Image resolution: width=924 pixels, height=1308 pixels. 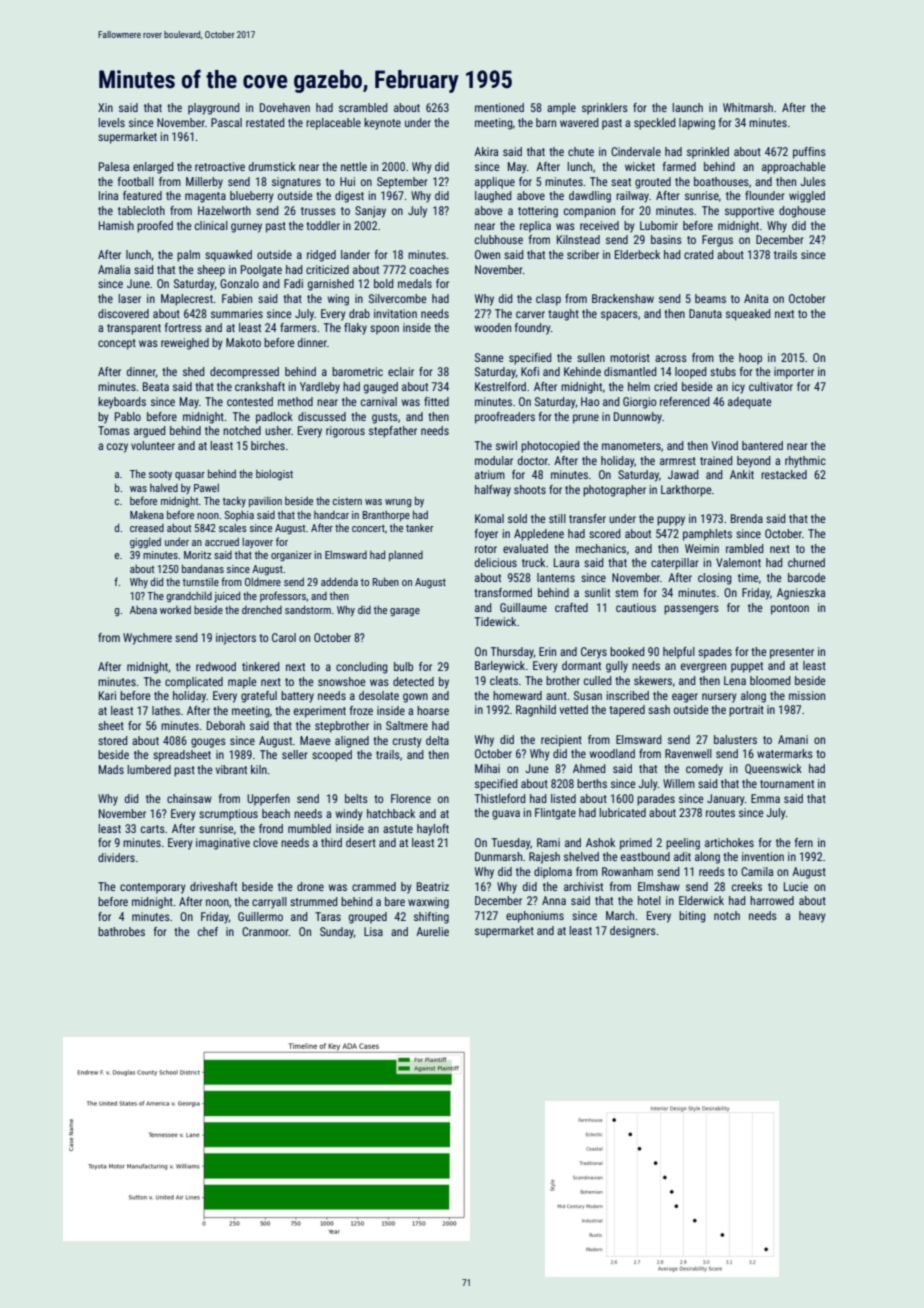 What do you see at coordinates (116, 857) in the screenshot?
I see `dividers` at bounding box center [116, 857].
